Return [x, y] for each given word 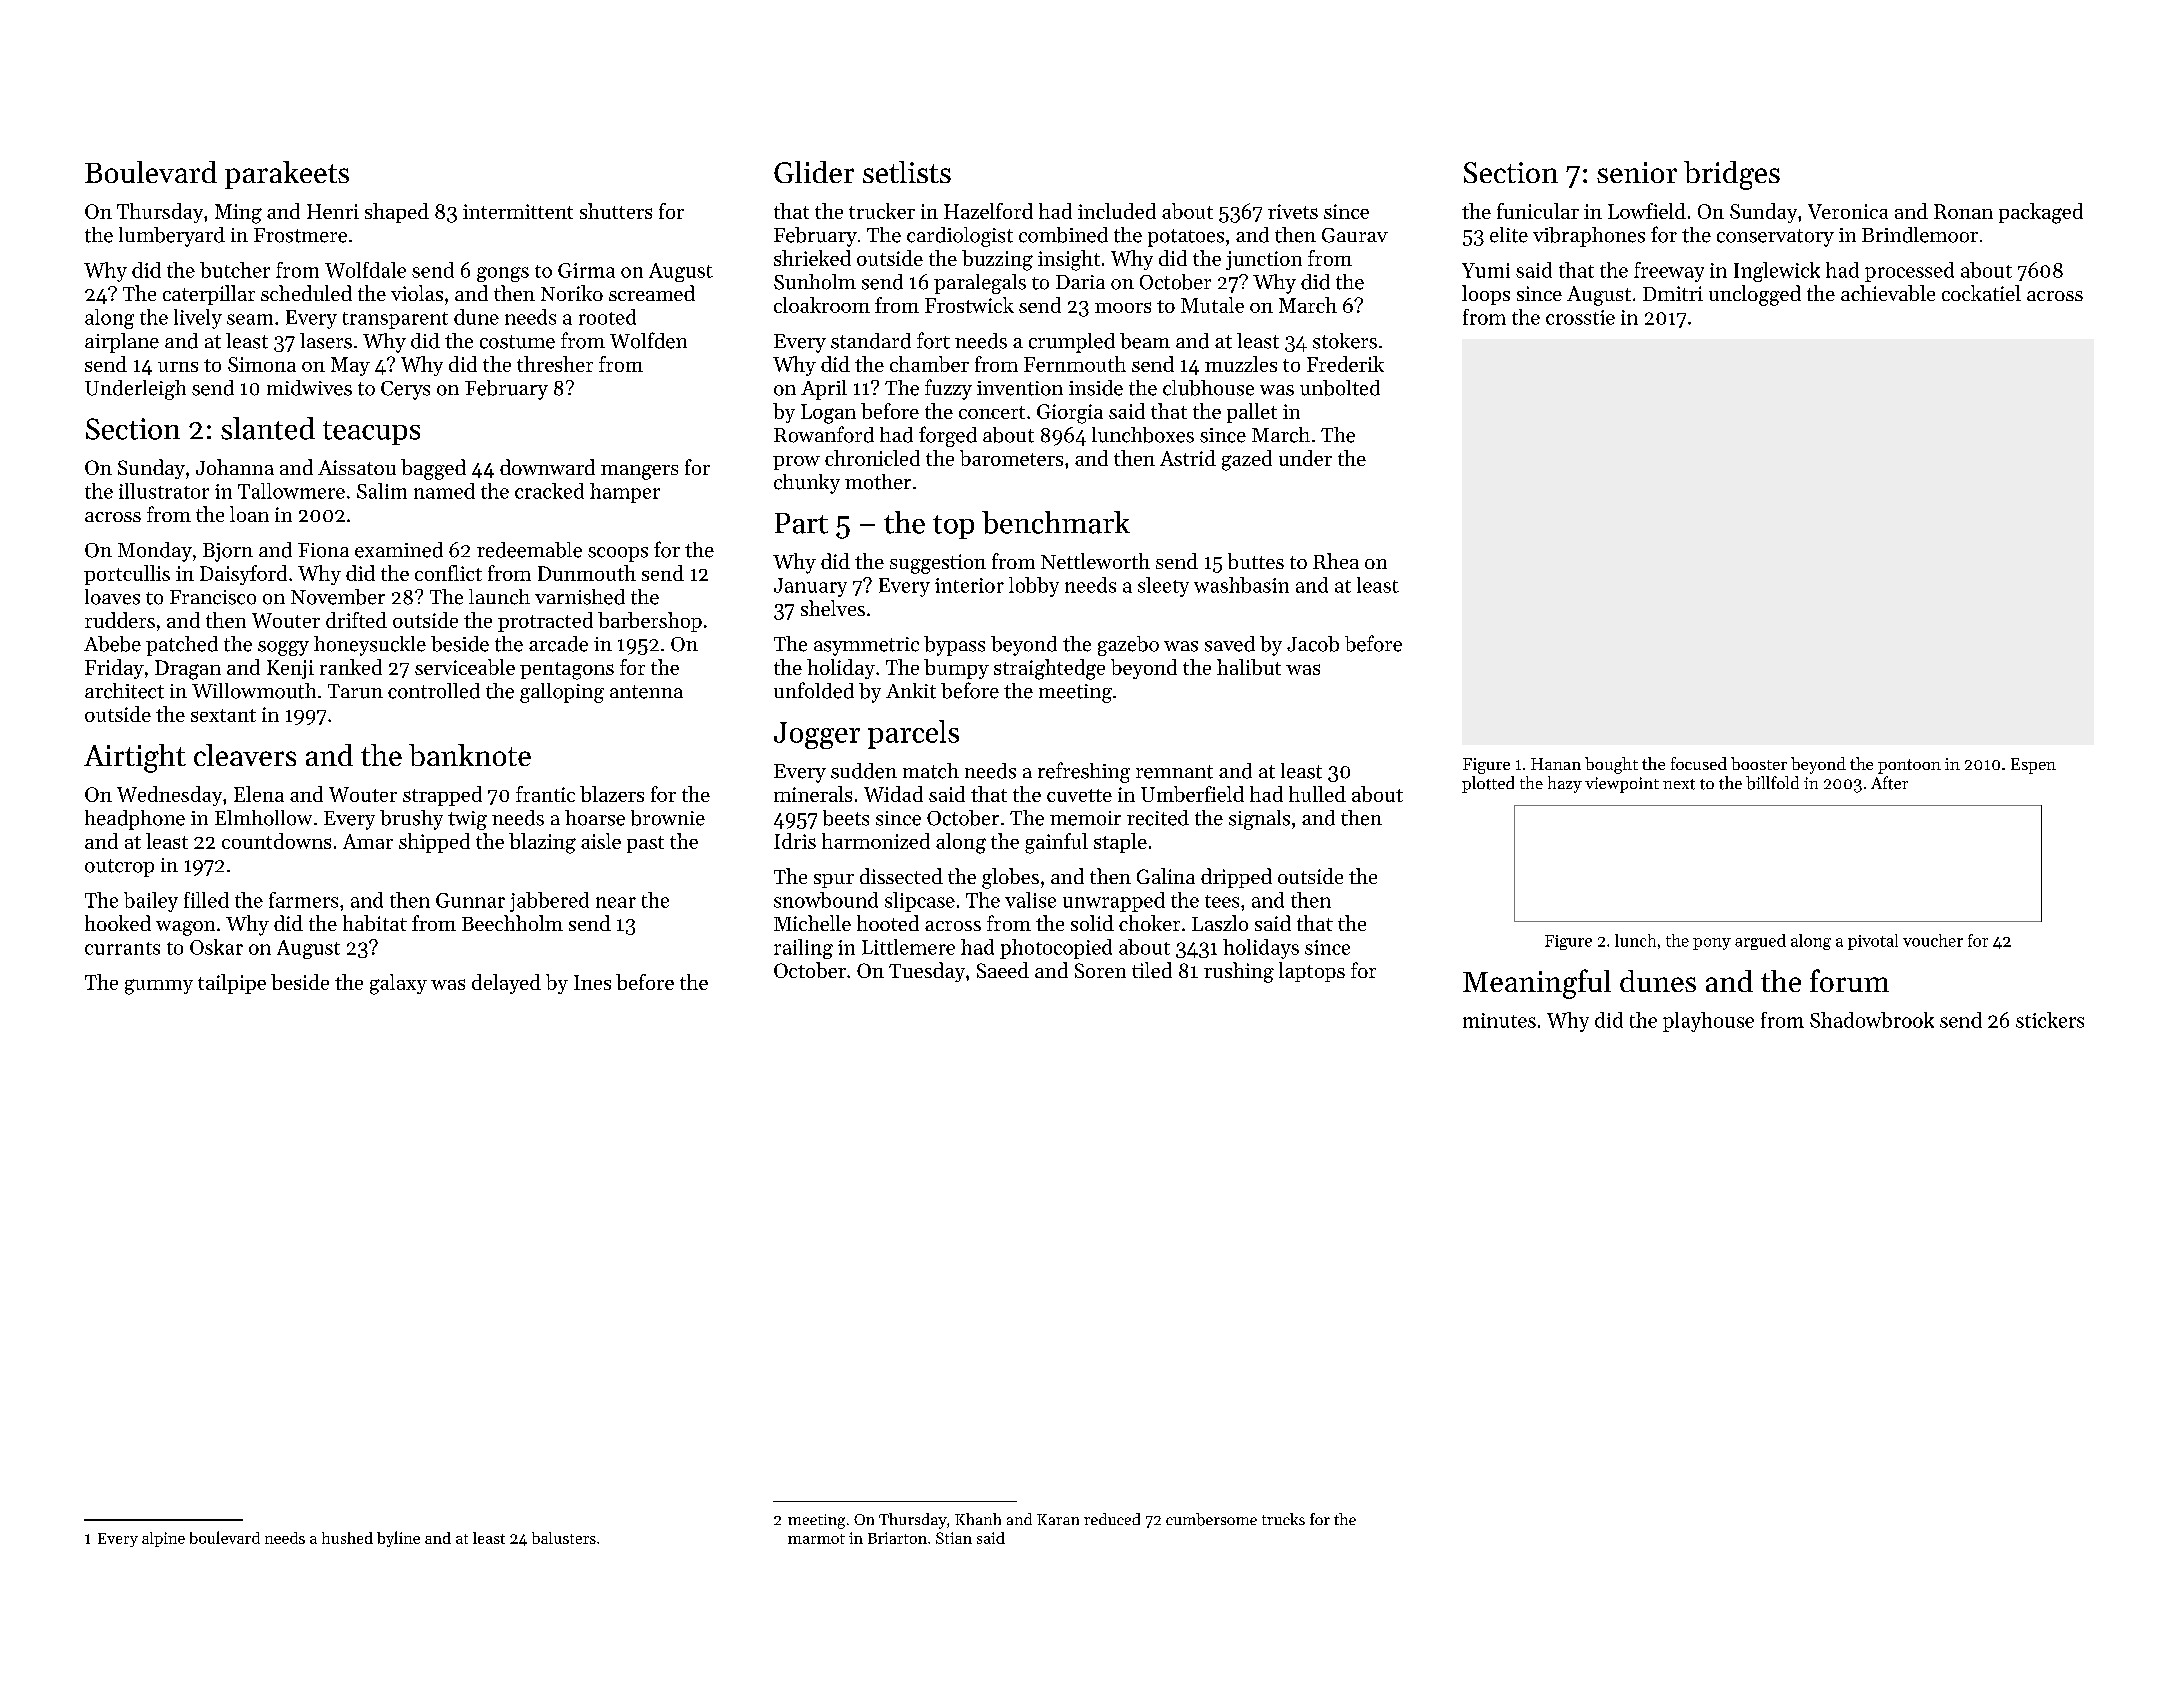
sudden [864, 771]
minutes [1499, 1020]
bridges [1732, 175]
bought [1611, 765]
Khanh [978, 1519]
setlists [907, 172]
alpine [163, 1539]
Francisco [213, 597]
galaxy [398, 984]
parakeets [287, 175]
